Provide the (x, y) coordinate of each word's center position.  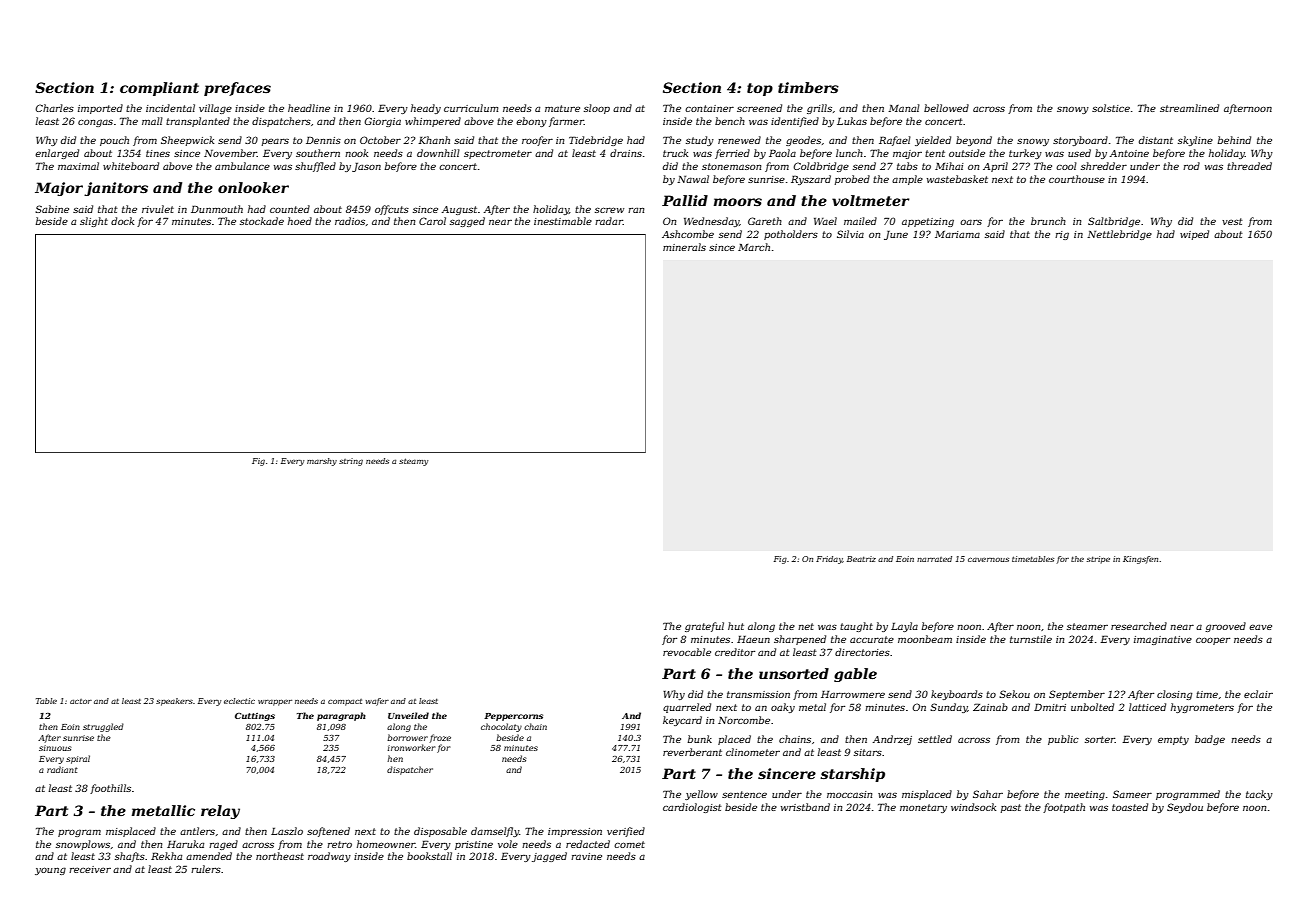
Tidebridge (596, 141)
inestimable (563, 221)
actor (81, 701)
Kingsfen (1140, 560)
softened (328, 832)
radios (350, 221)
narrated (934, 559)
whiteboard (131, 166)
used (1079, 153)
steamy (413, 462)
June (896, 235)
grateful (704, 627)
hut (736, 626)
